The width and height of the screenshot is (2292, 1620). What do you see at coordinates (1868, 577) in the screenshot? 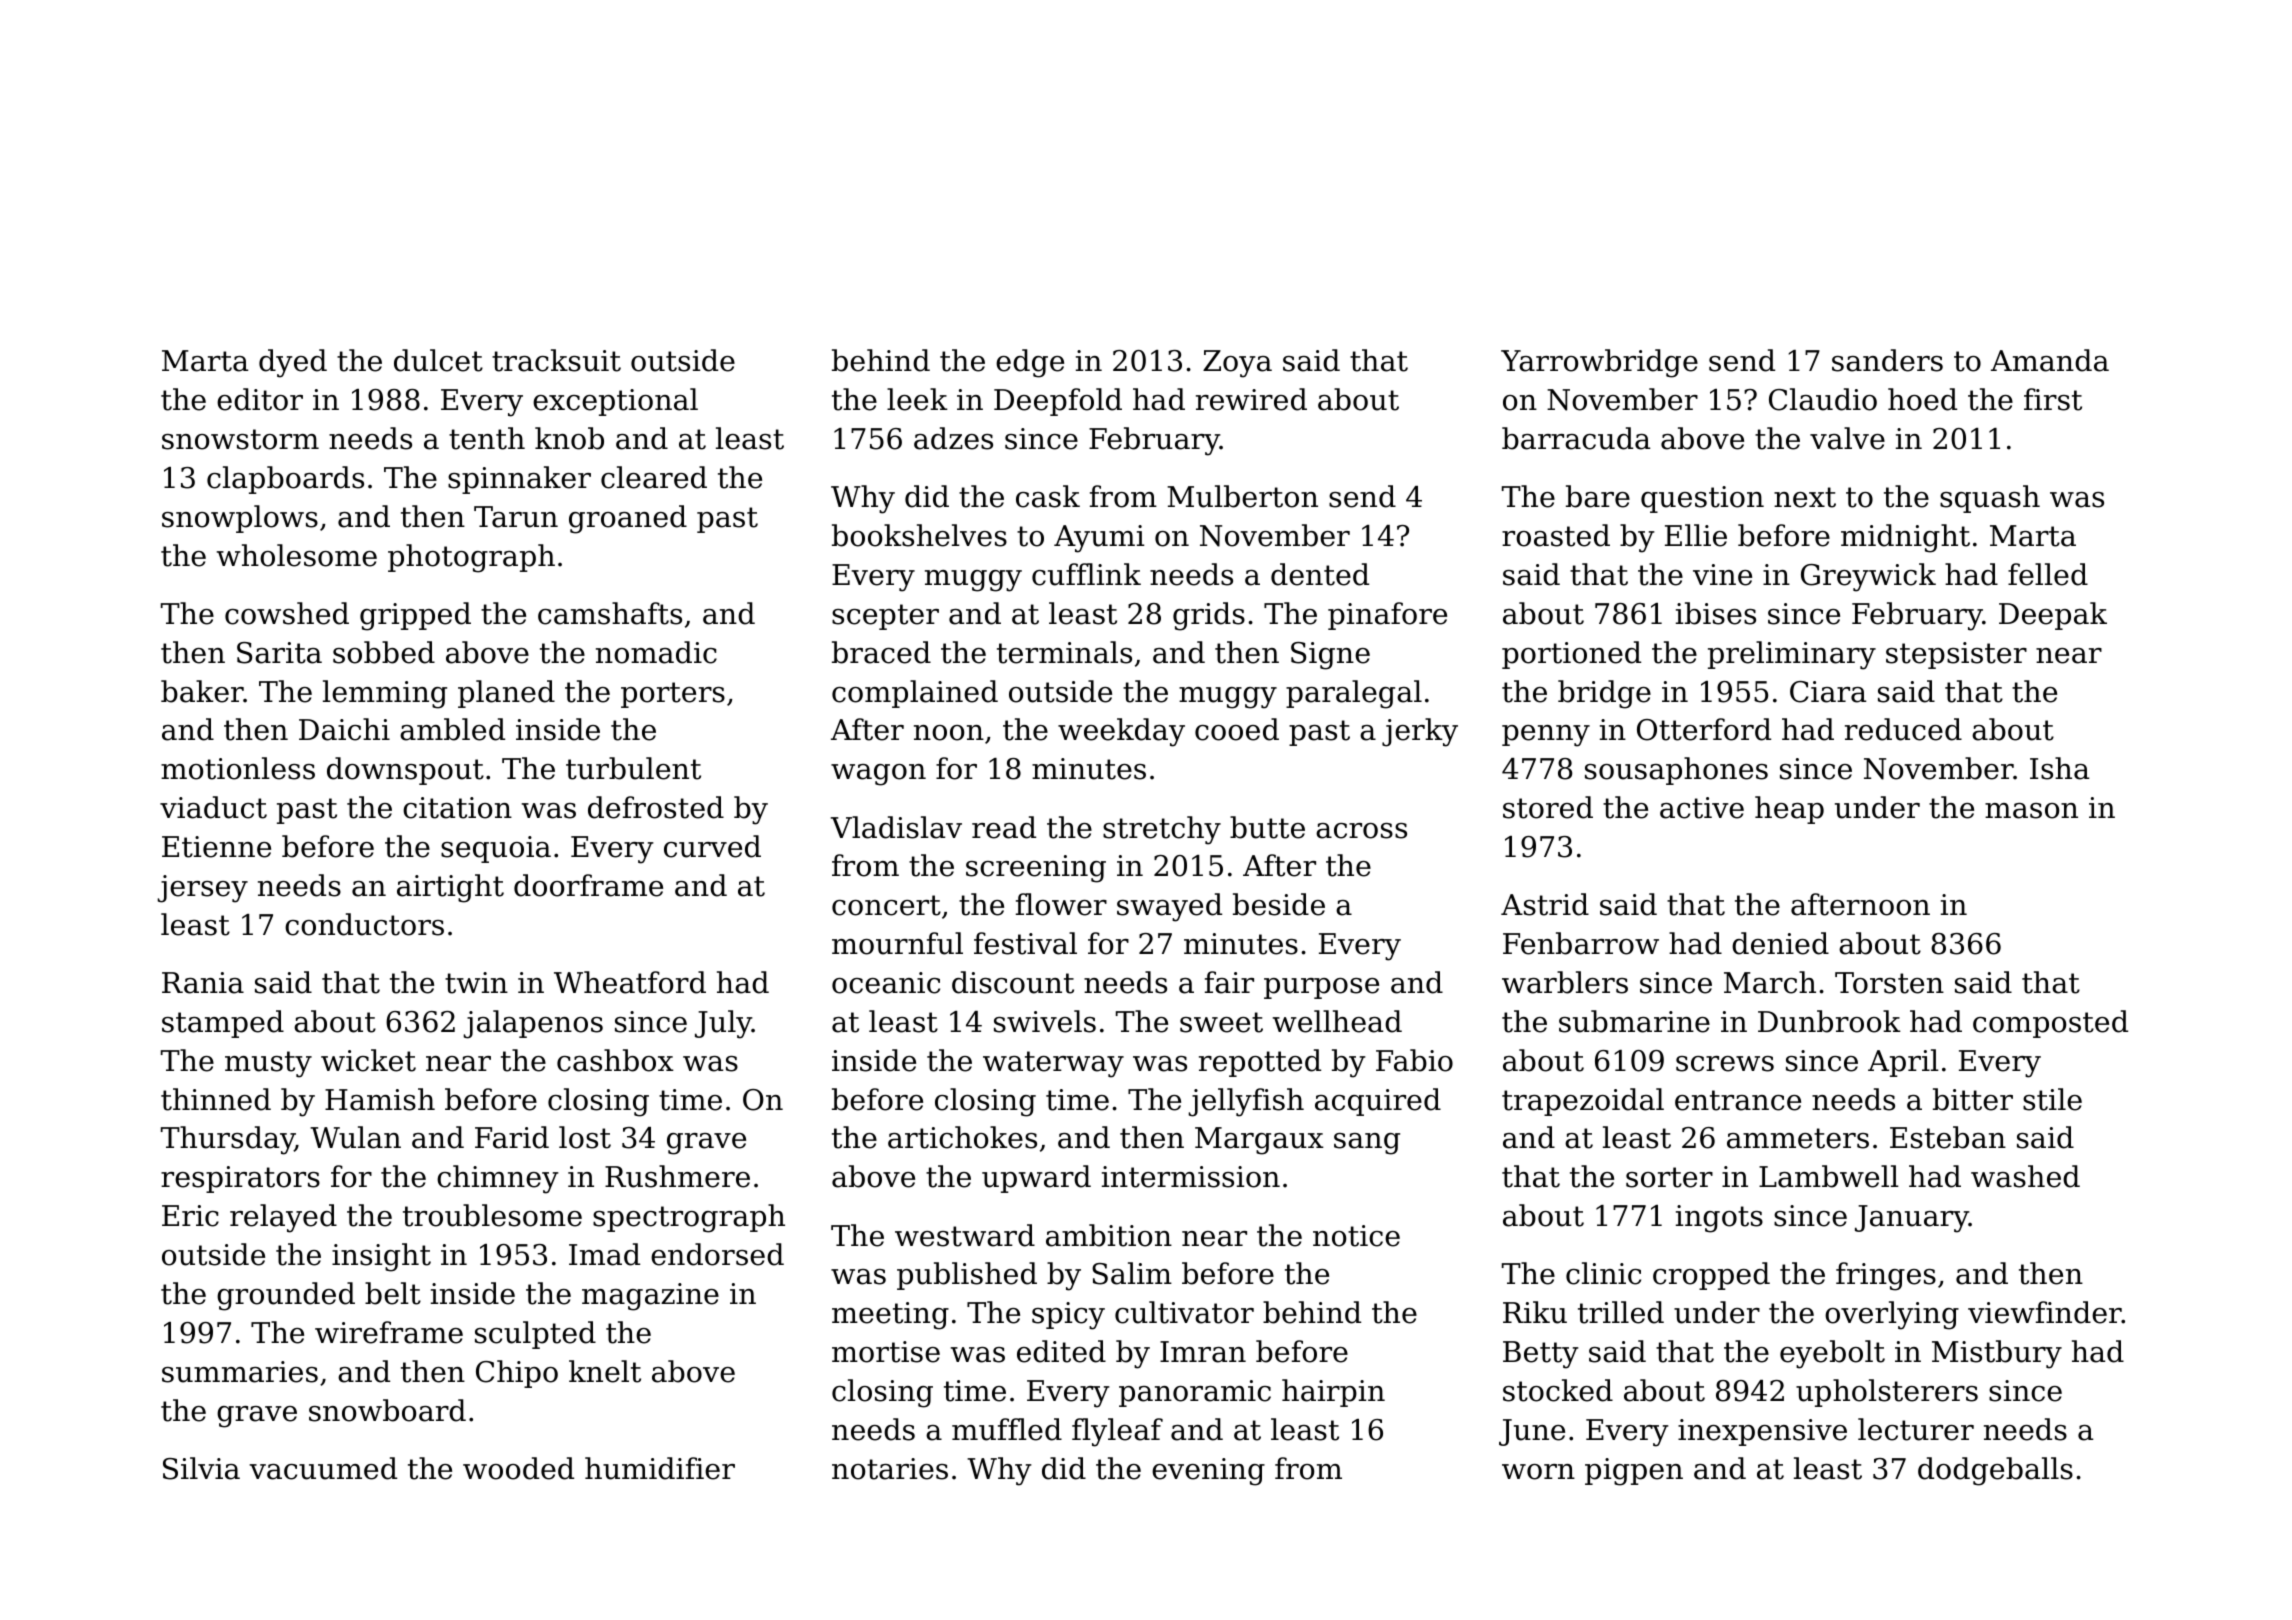
I see `Greywick` at bounding box center [1868, 577].
